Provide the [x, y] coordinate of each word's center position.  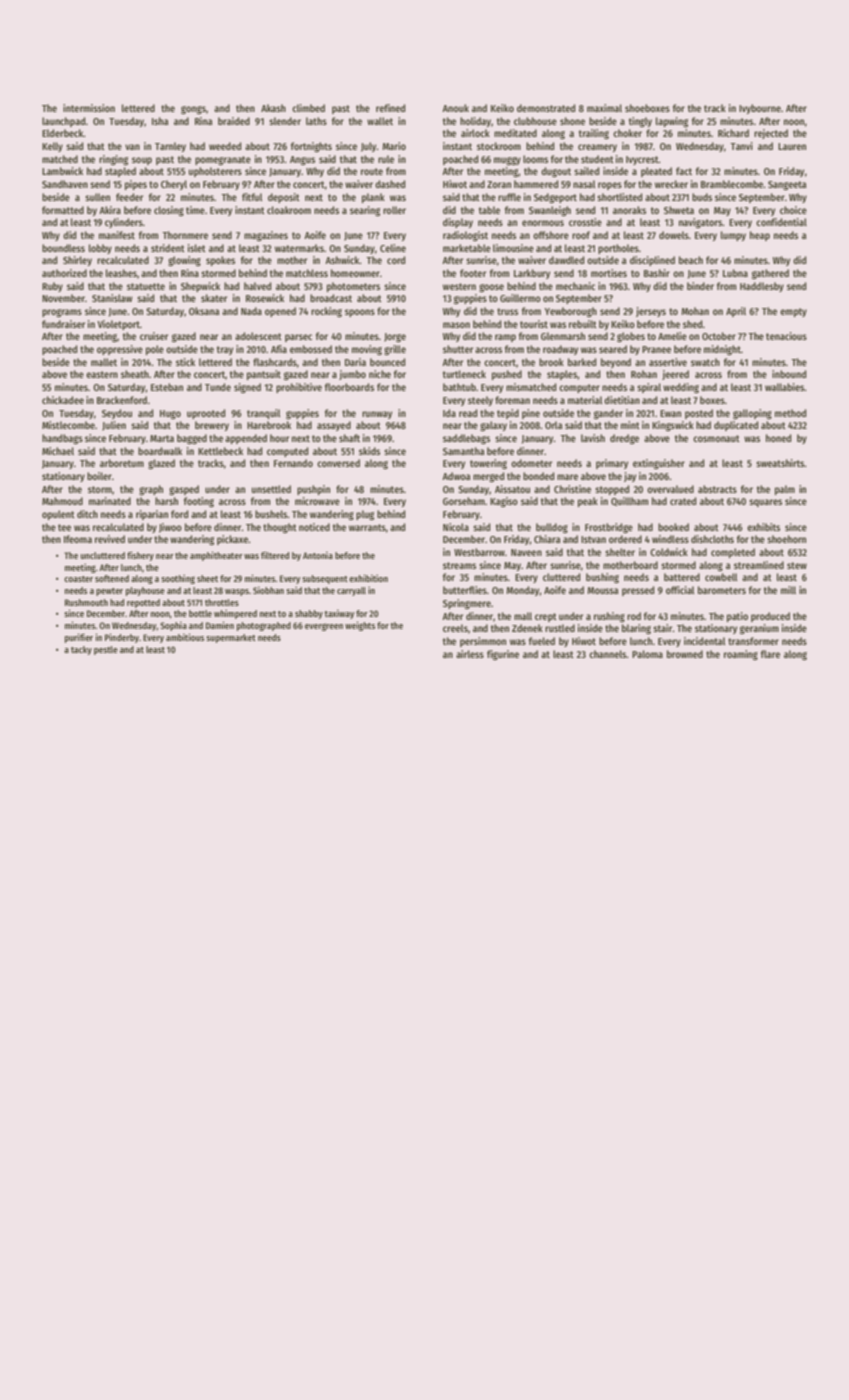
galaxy [493, 426]
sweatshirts [780, 463]
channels [608, 654]
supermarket [231, 638]
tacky [81, 650]
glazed [161, 464]
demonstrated [546, 108]
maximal [604, 108]
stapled [120, 172]
